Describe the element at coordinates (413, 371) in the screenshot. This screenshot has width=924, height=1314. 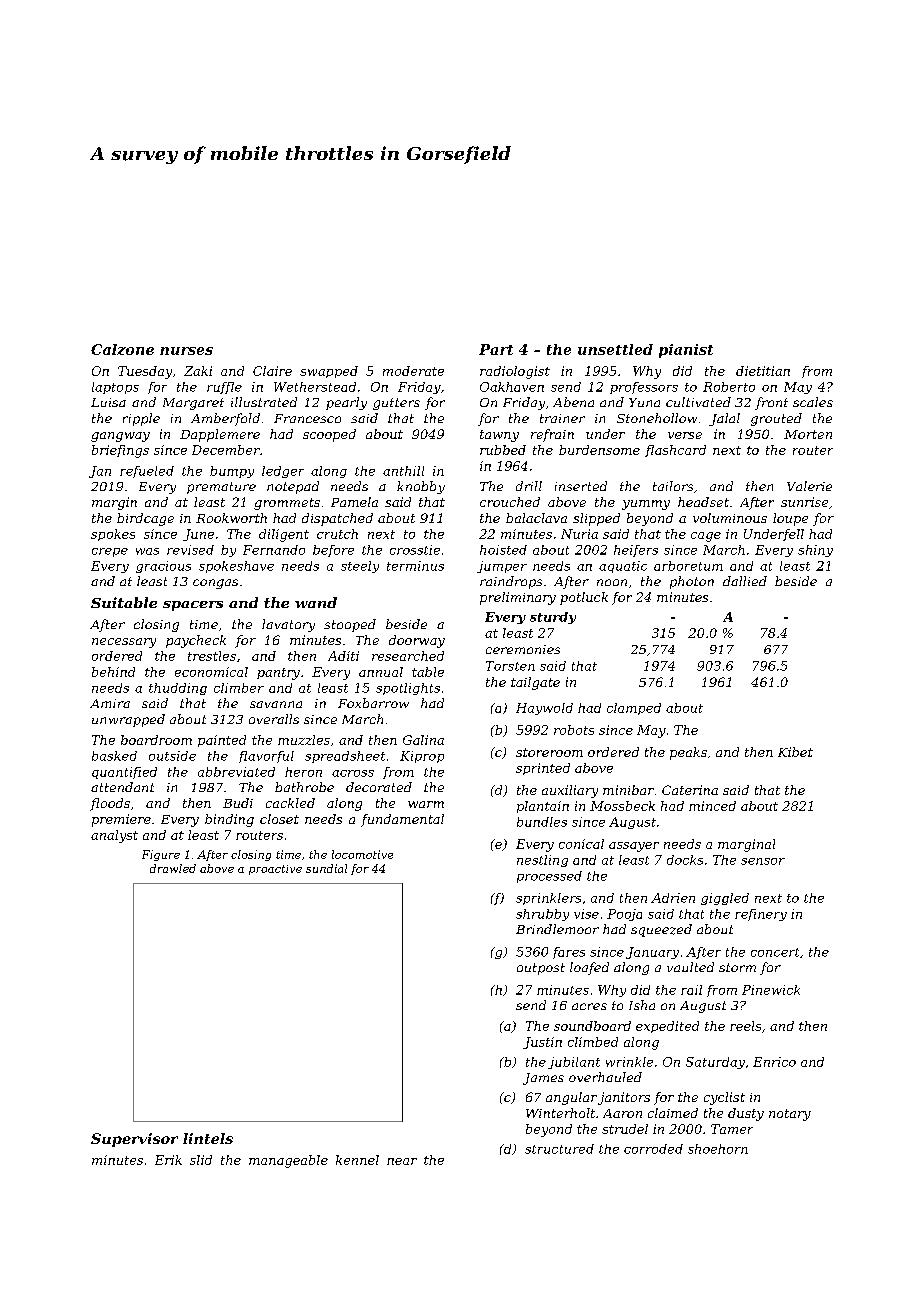
I see `moderate` at that location.
